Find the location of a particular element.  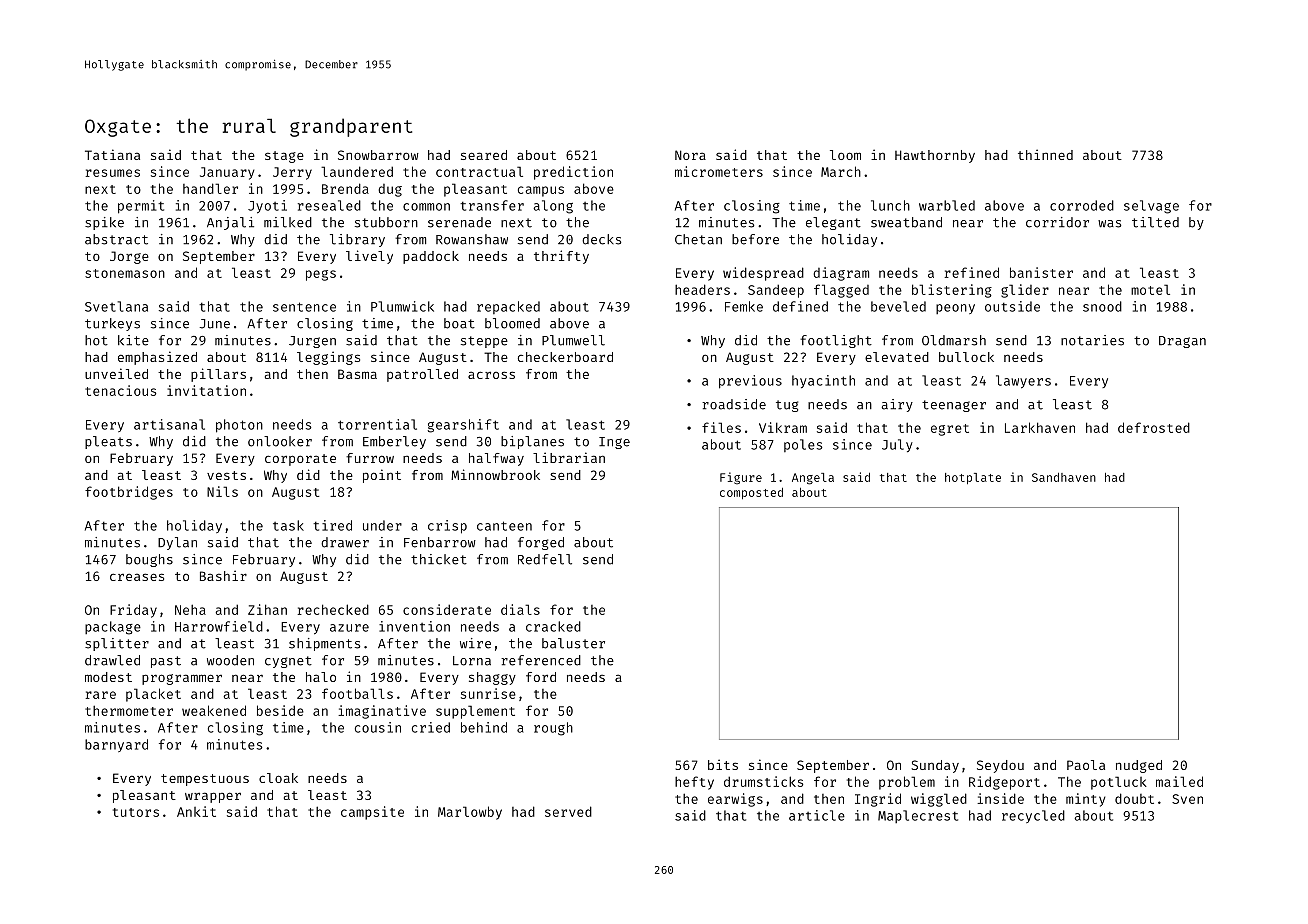

Tatiana is located at coordinates (112, 154).
